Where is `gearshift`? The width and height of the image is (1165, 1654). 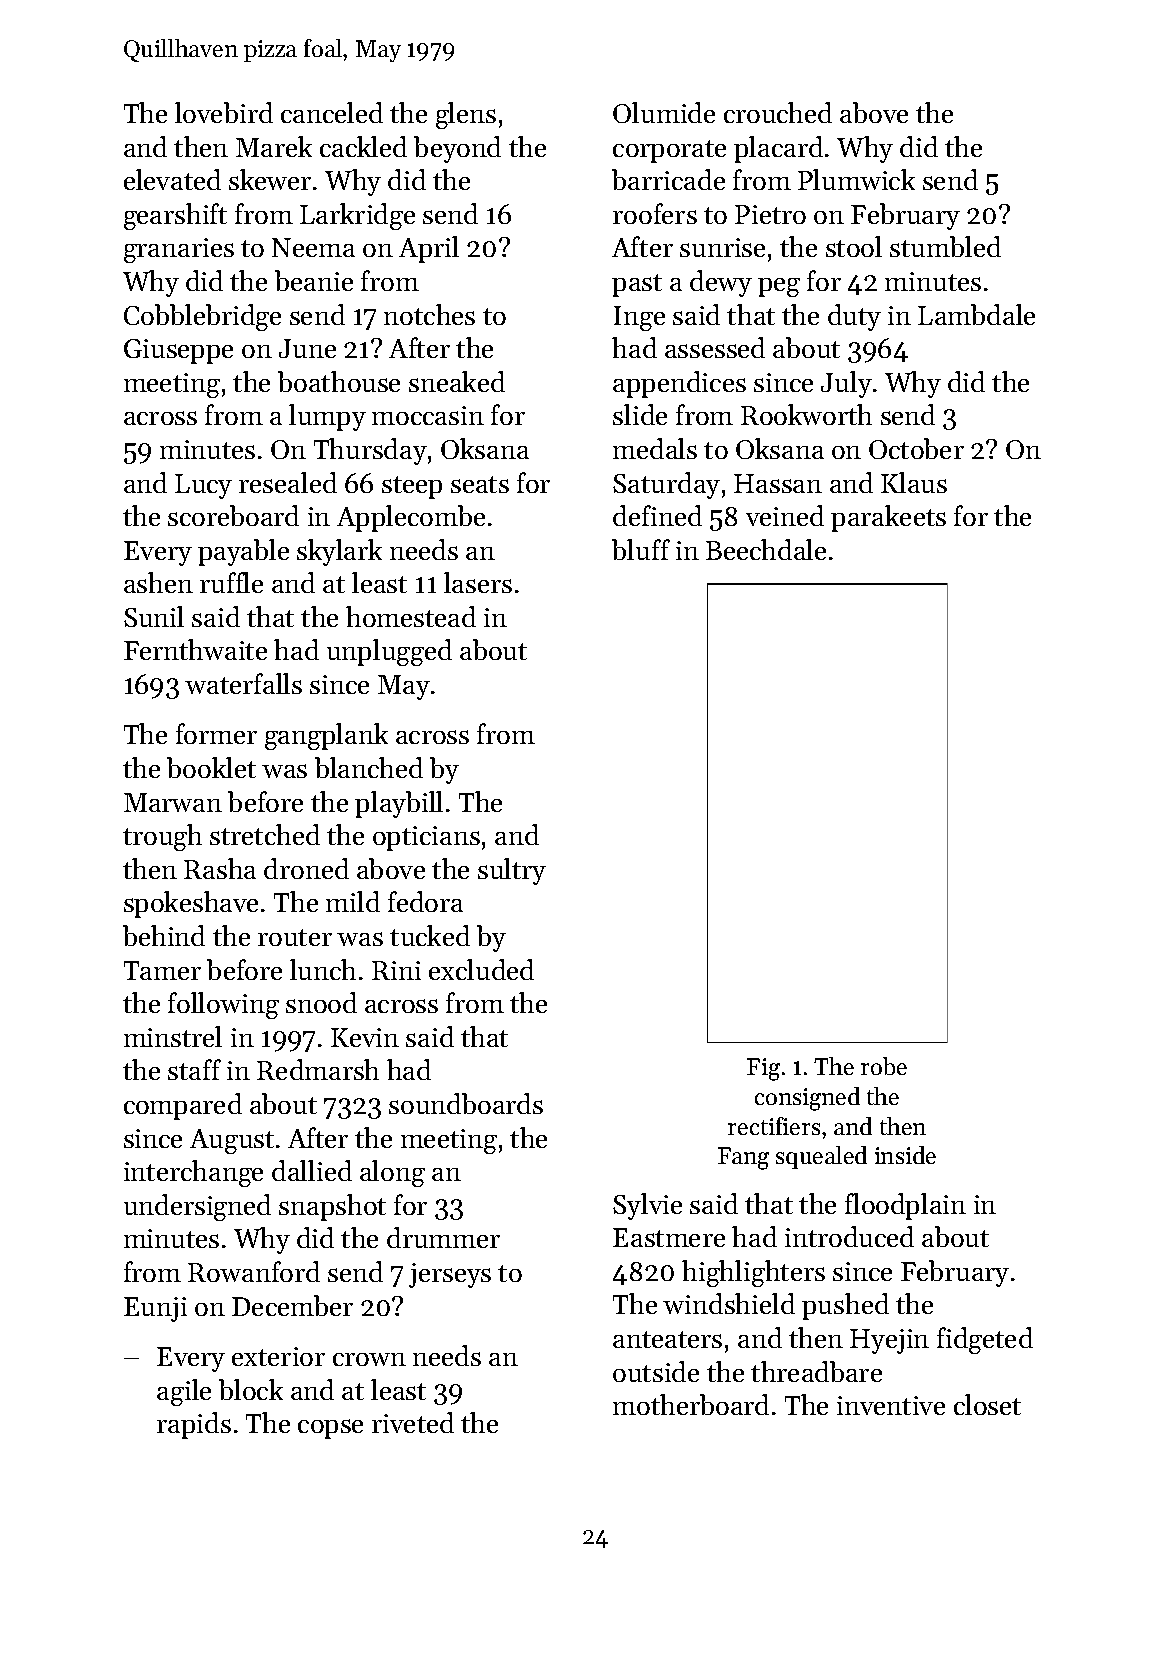 gearshift is located at coordinates (175, 216).
